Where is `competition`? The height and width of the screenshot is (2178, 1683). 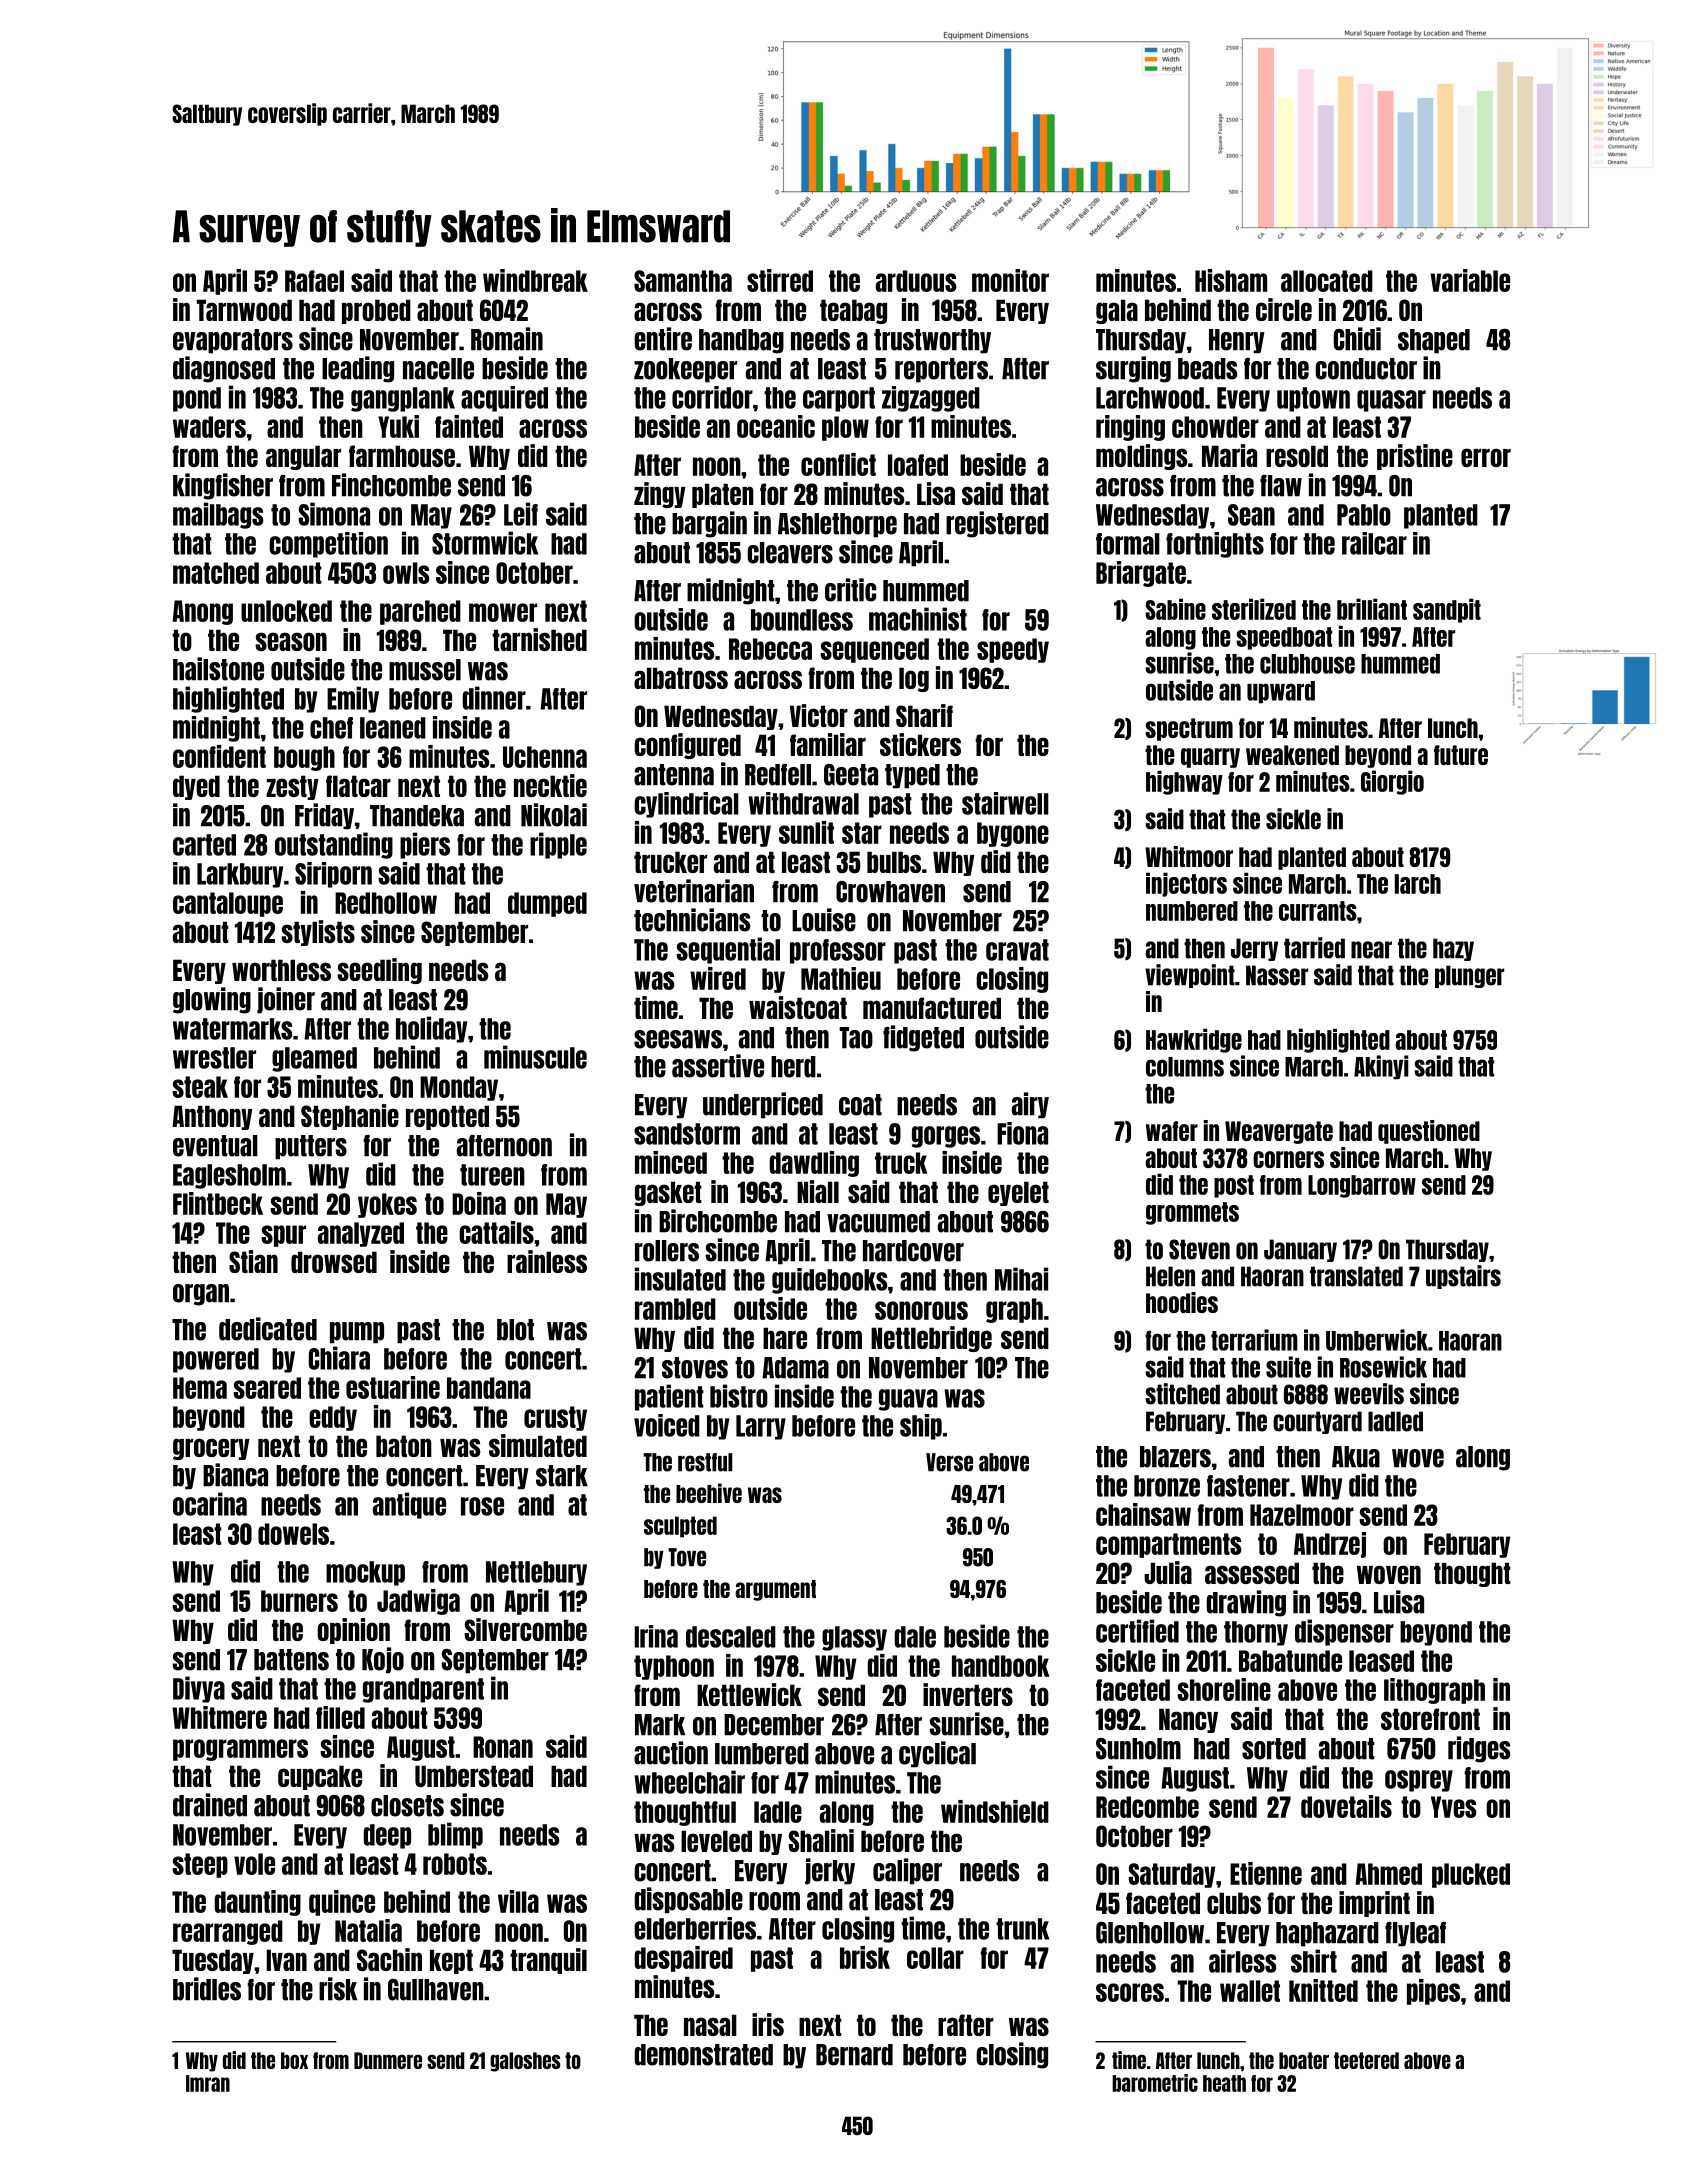
competition is located at coordinates (328, 545).
